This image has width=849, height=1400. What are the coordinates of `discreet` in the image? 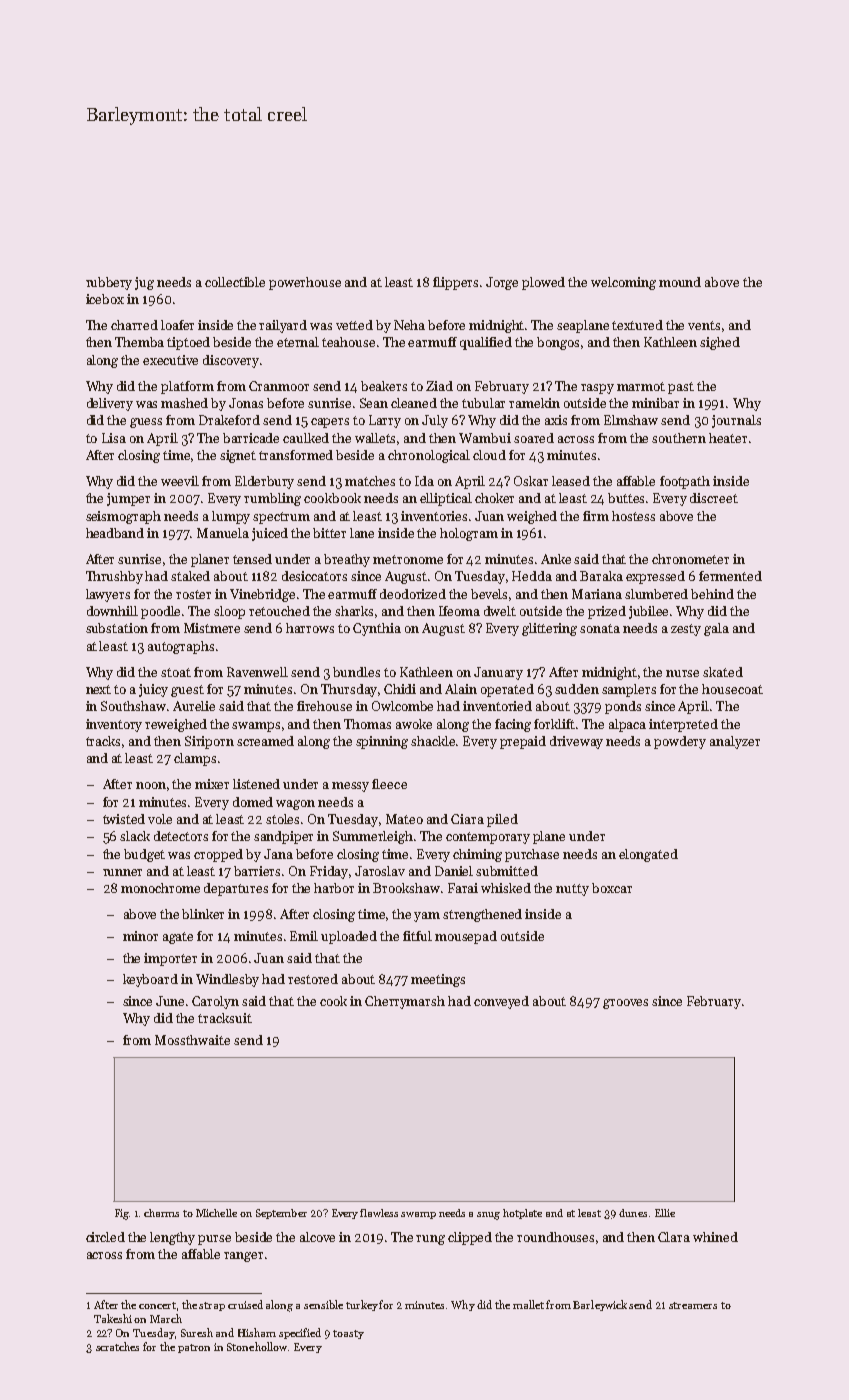 It's located at (714, 498).
